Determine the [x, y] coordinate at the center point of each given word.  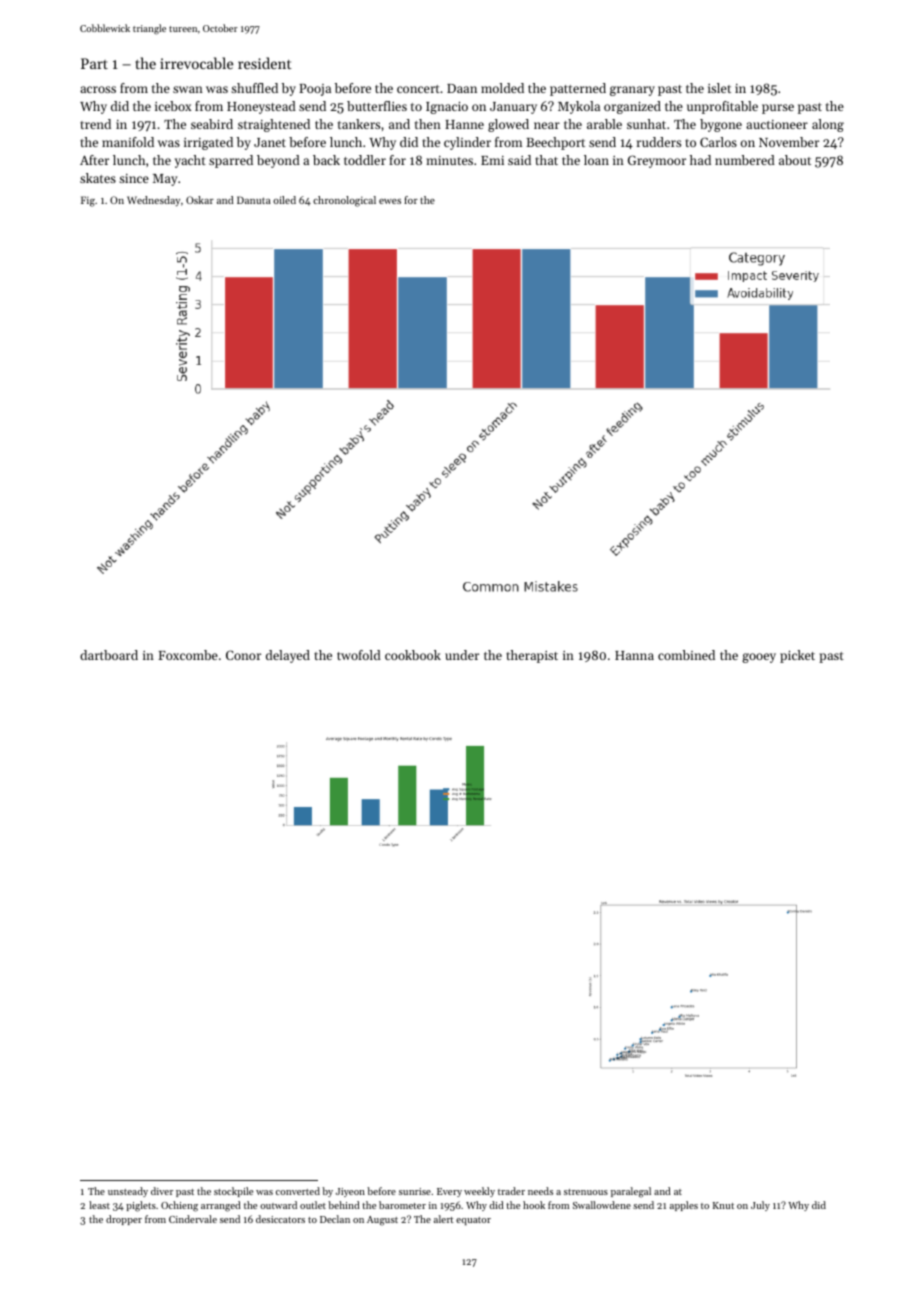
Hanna [634, 655]
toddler [365, 160]
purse [778, 109]
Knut [723, 1205]
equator [473, 1221]
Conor [243, 655]
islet [719, 88]
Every [449, 1192]
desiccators [280, 1219]
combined [686, 655]
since [134, 178]
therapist [532, 656]
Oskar [200, 200]
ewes [390, 201]
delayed [288, 656]
